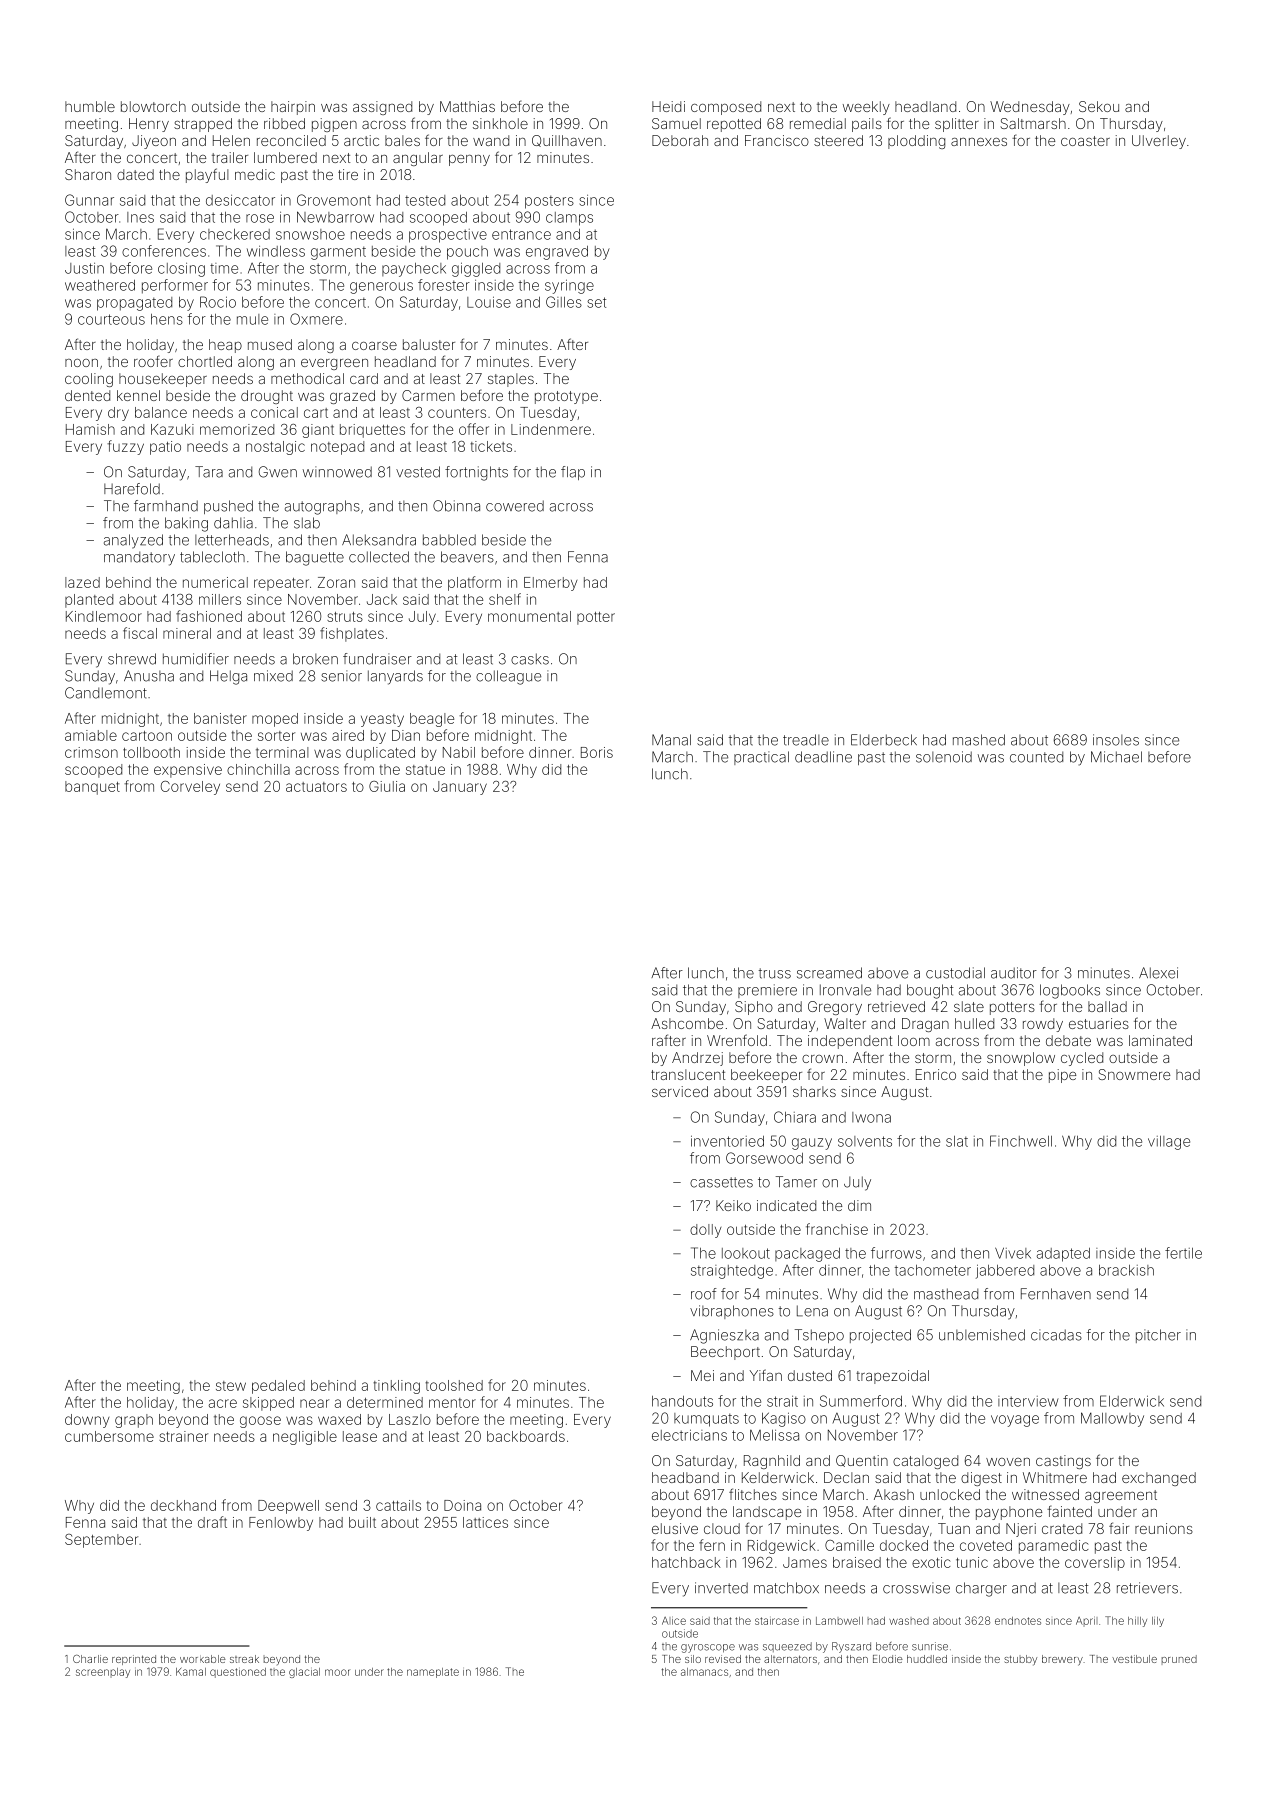 Image resolution: width=1268 pixels, height=1793 pixels. What do you see at coordinates (90, 106) in the screenshot?
I see `humble` at bounding box center [90, 106].
